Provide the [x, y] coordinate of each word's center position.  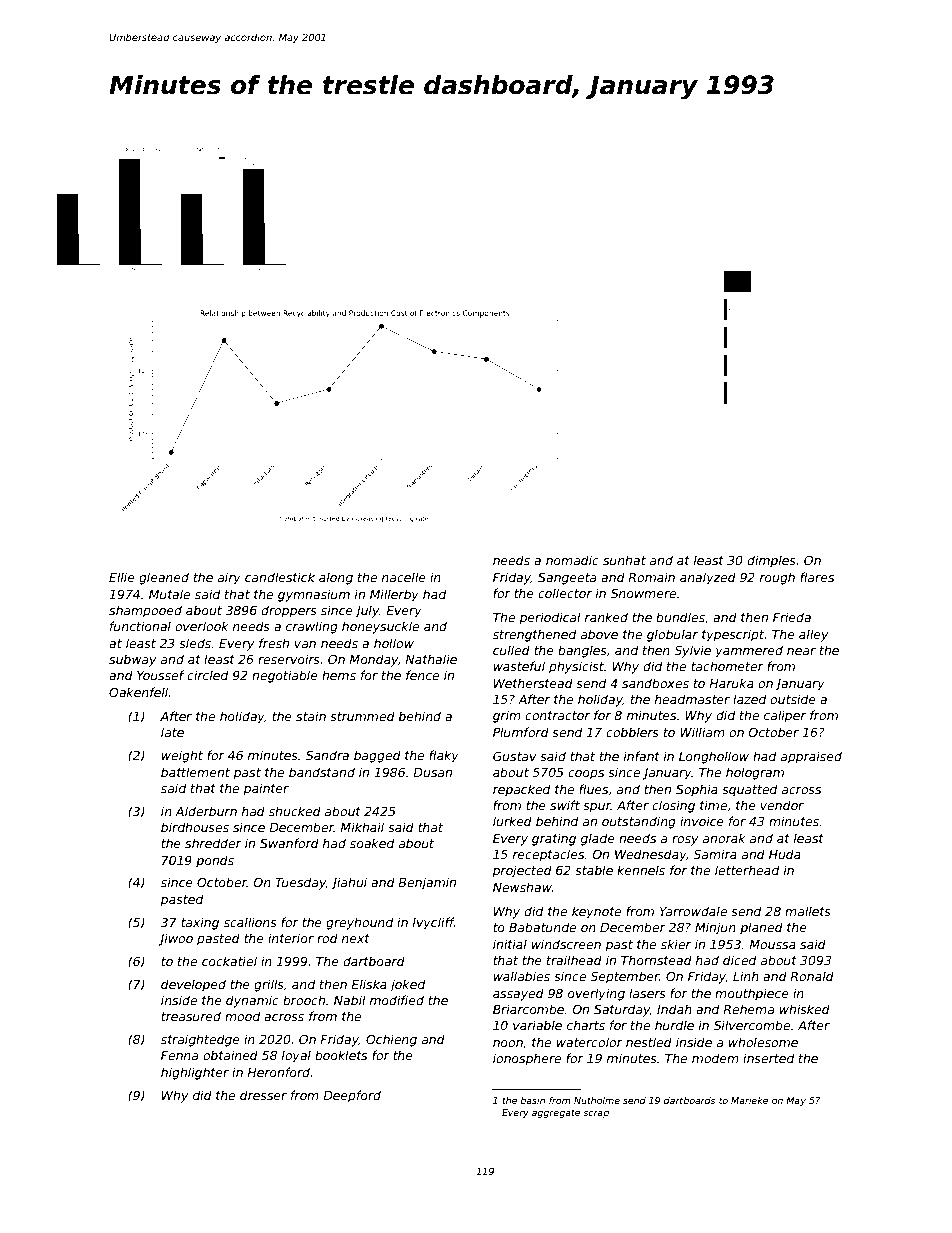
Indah [674, 1009]
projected [522, 871]
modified [397, 1000]
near [801, 651]
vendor [782, 805]
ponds [215, 861]
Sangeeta [567, 578]
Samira [715, 854]
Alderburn [206, 811]
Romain [651, 577]
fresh [274, 643]
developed [193, 985]
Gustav [515, 756]
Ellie [122, 577]
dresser [263, 1095]
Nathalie [431, 659]
